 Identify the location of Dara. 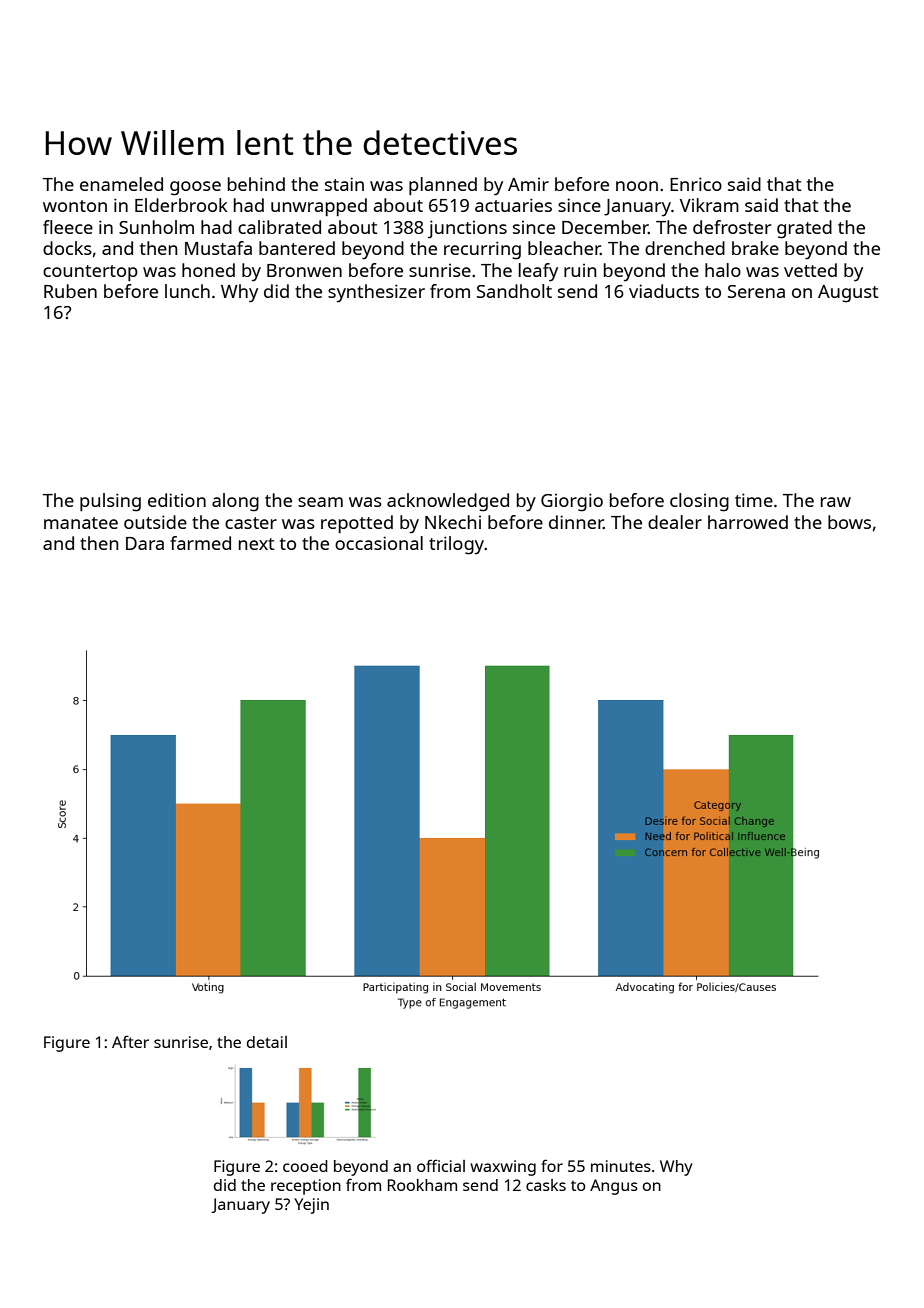
(145, 543).
